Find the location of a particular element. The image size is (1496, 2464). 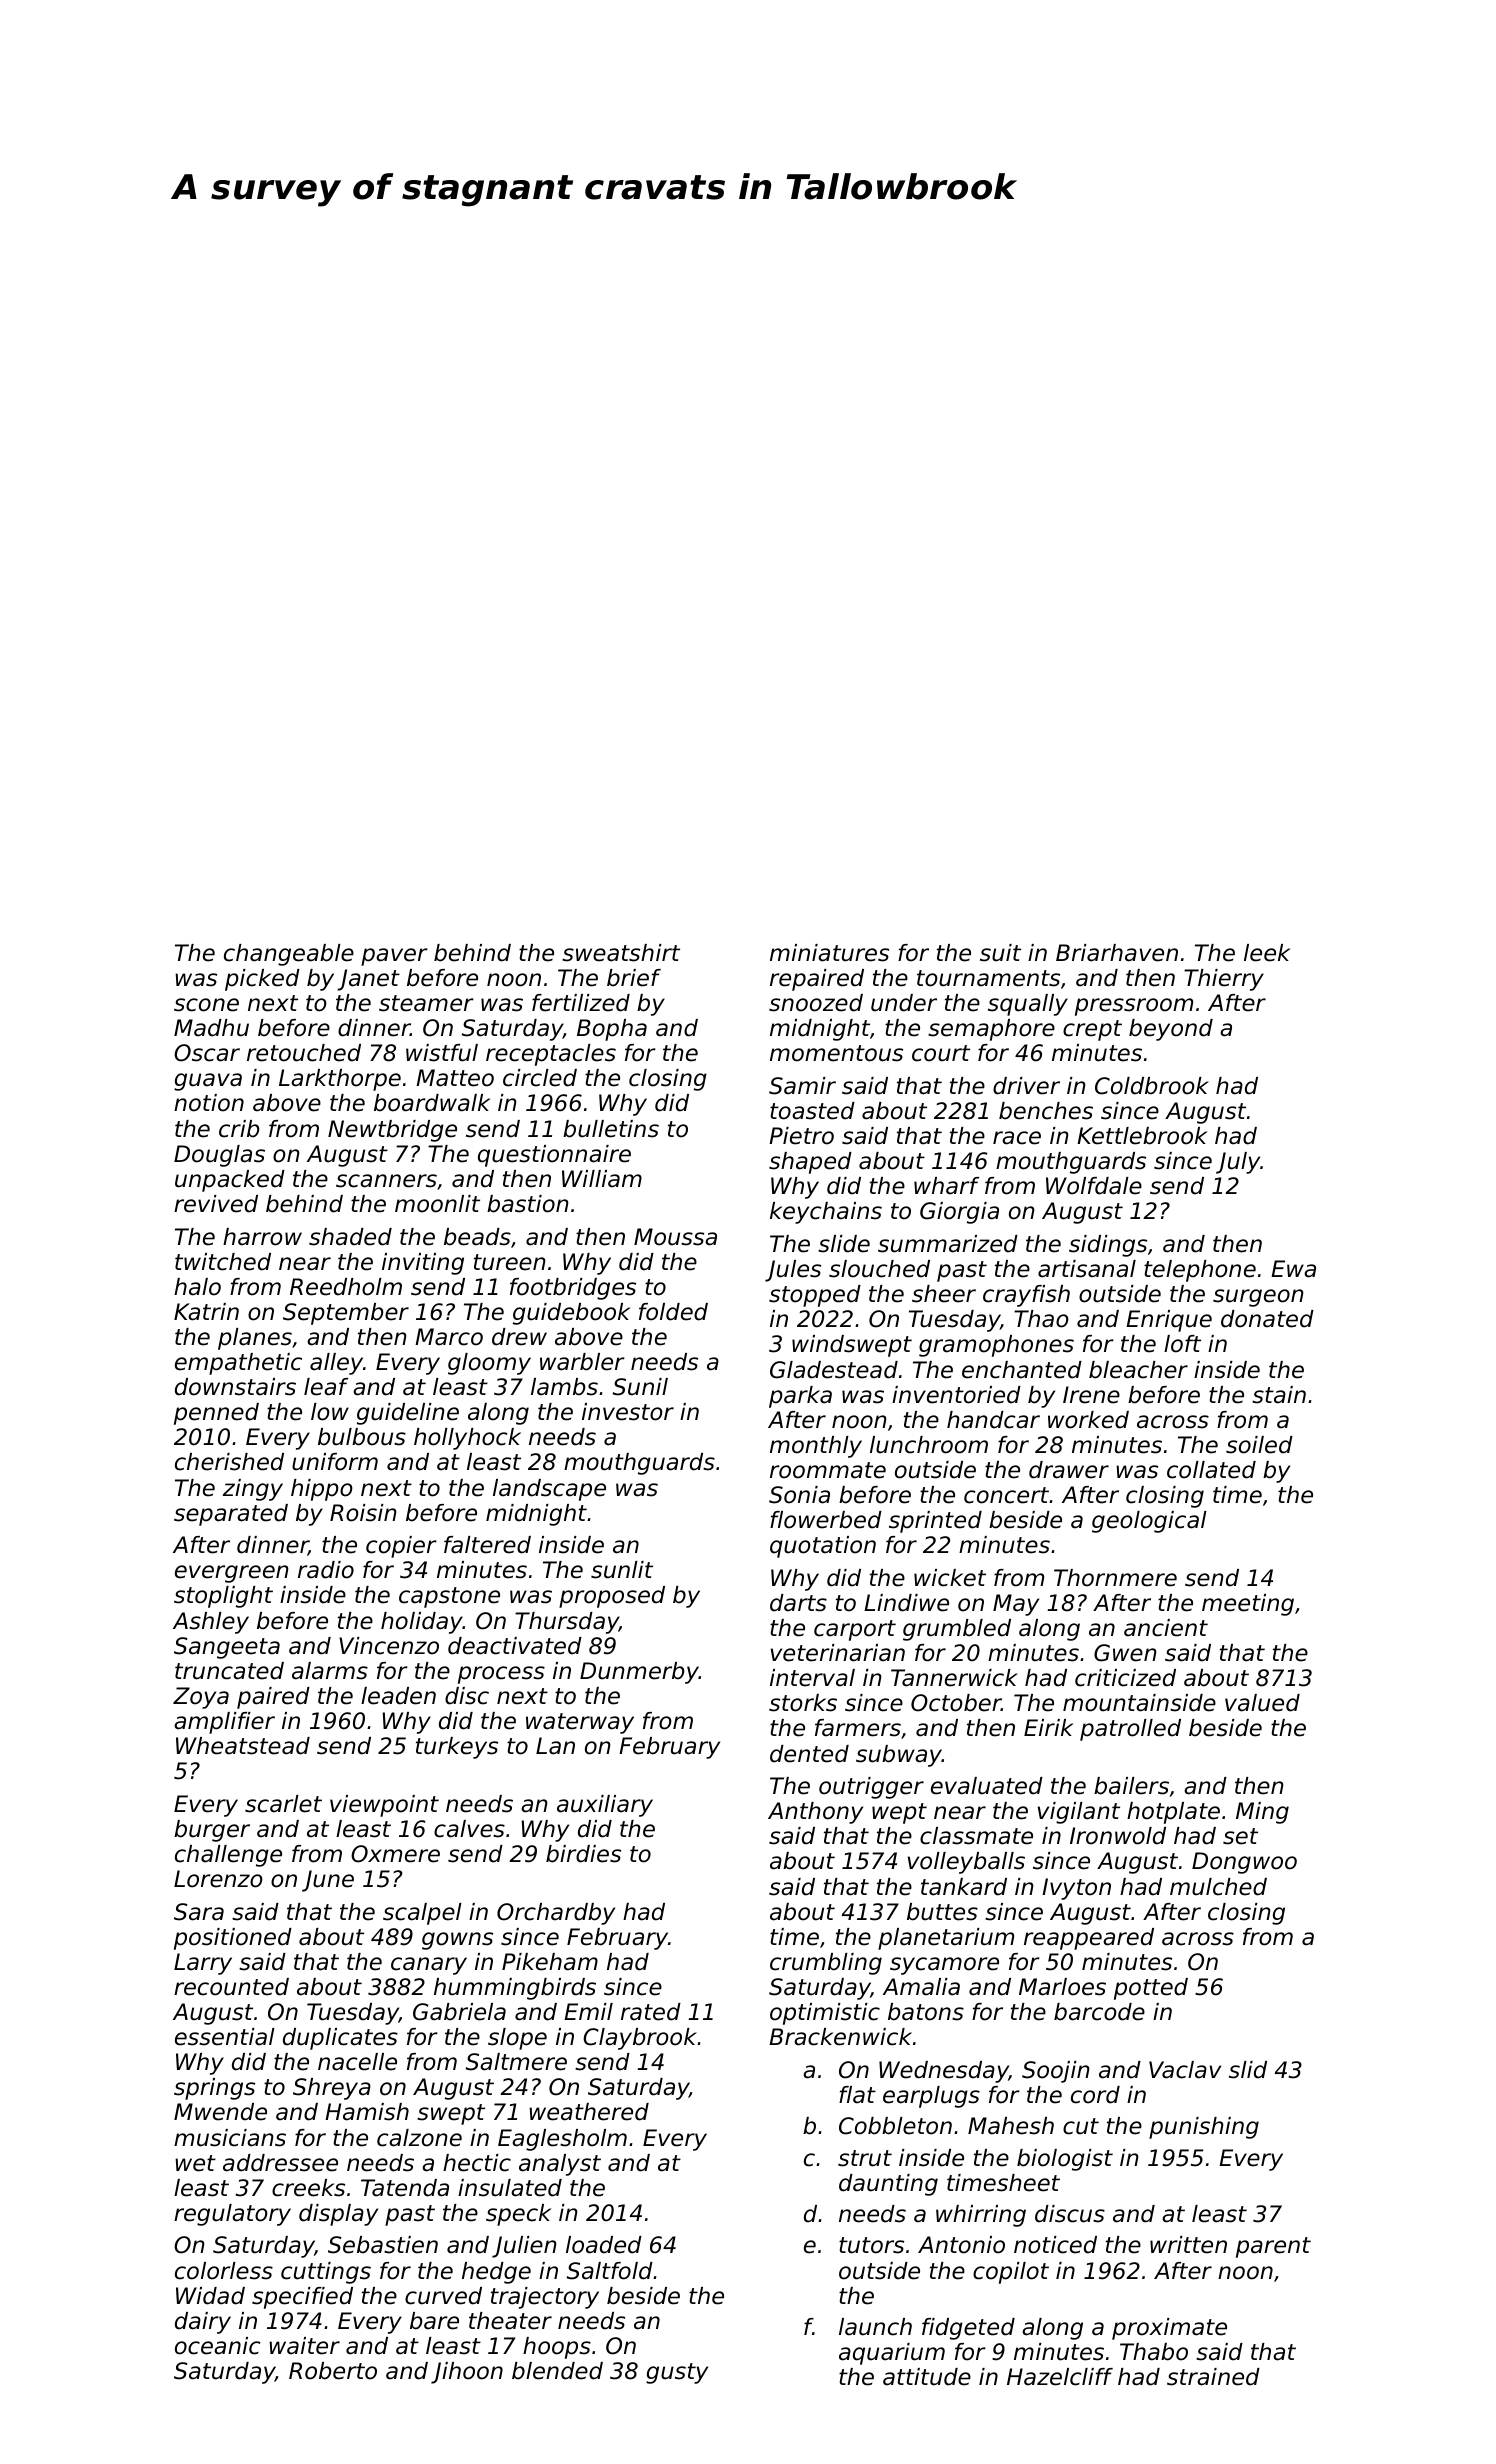

mulched is located at coordinates (1218, 1887).
